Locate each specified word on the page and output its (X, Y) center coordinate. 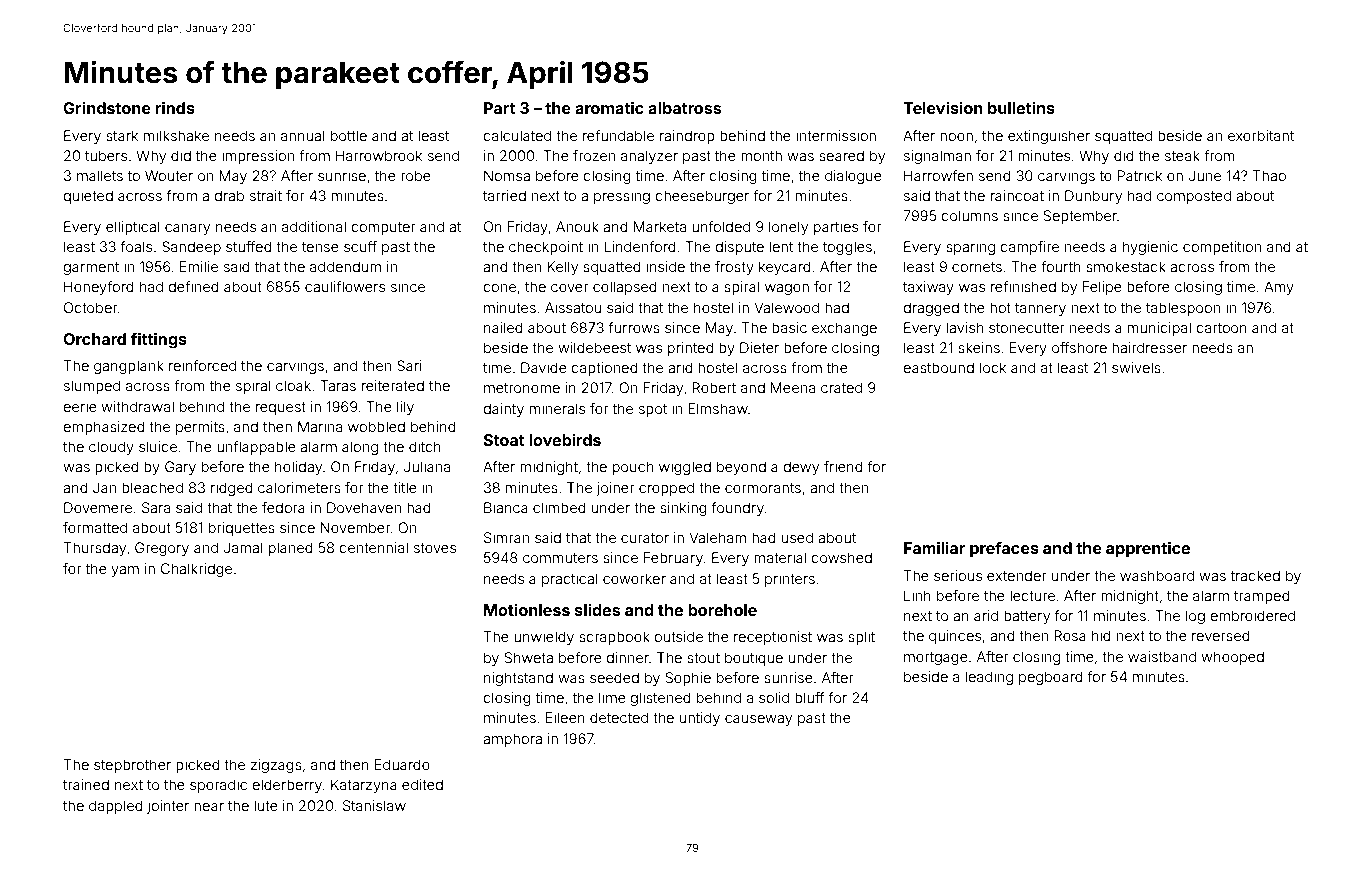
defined (193, 286)
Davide (544, 367)
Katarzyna (364, 786)
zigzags (276, 766)
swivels (1136, 367)
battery (1027, 617)
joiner (615, 489)
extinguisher (1049, 137)
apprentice (1148, 549)
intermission (836, 135)
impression (258, 157)
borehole (722, 610)
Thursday (95, 549)
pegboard (1051, 678)
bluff (810, 697)
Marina (320, 426)
